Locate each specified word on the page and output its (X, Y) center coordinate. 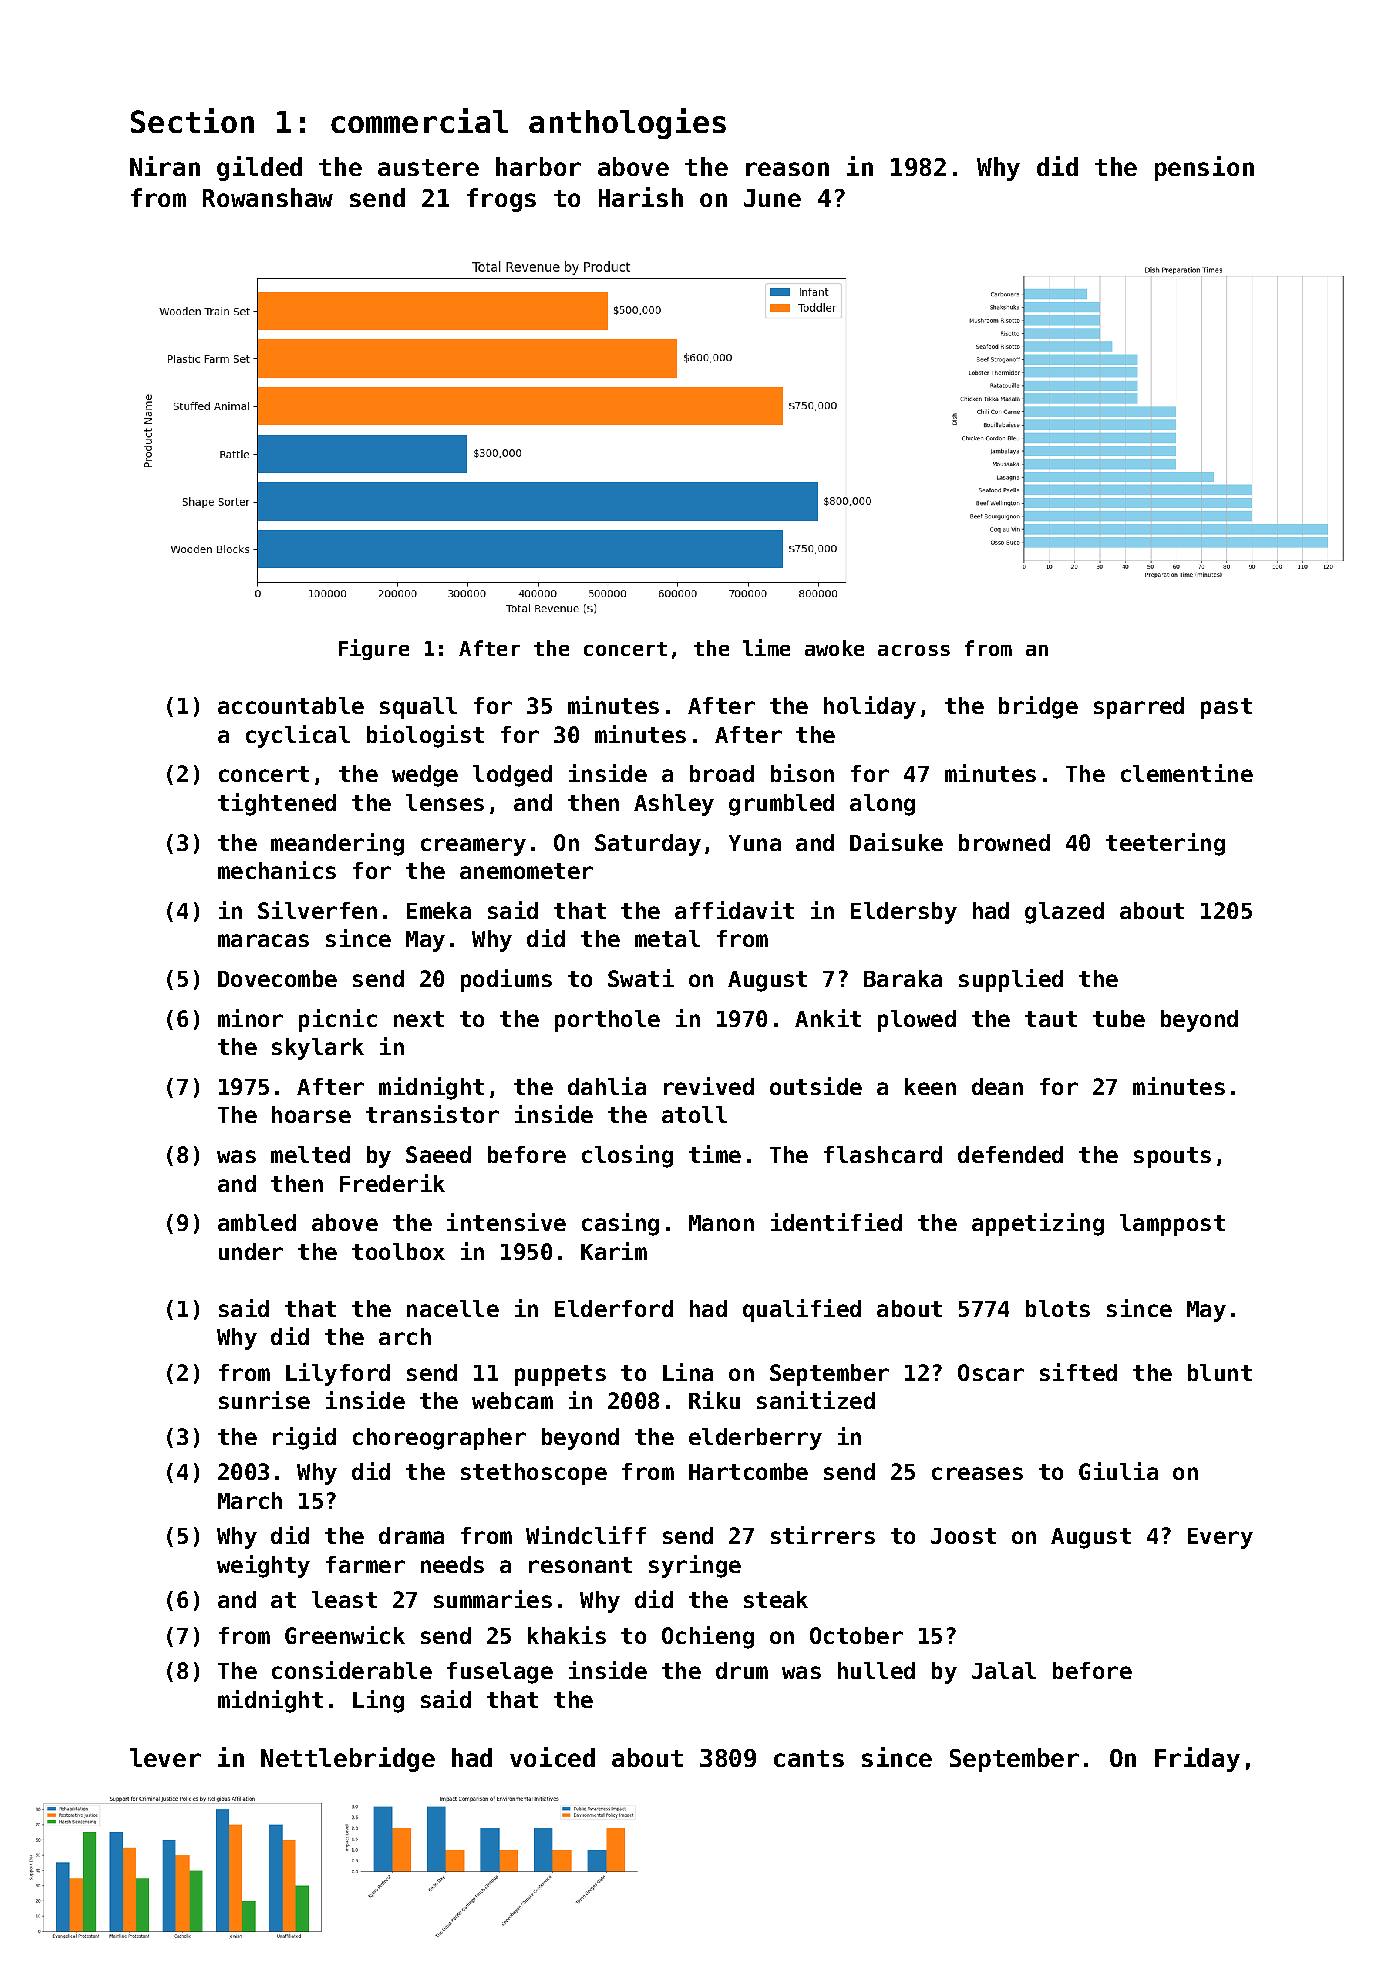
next (419, 1019)
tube (1119, 1018)
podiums (506, 980)
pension (1204, 168)
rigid (304, 1438)
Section (192, 120)
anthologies (627, 123)
